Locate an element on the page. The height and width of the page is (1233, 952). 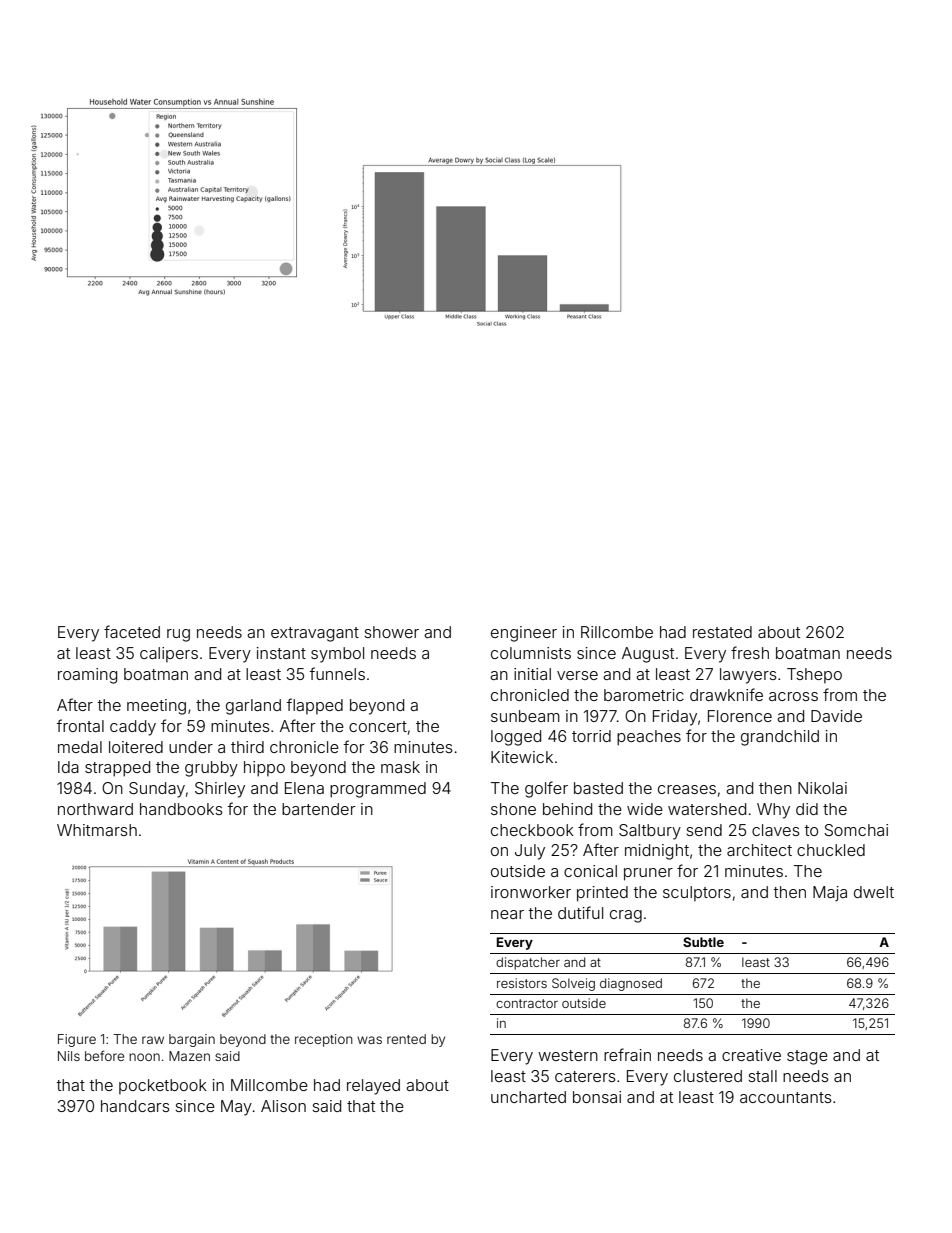
funnels is located at coordinates (337, 673).
